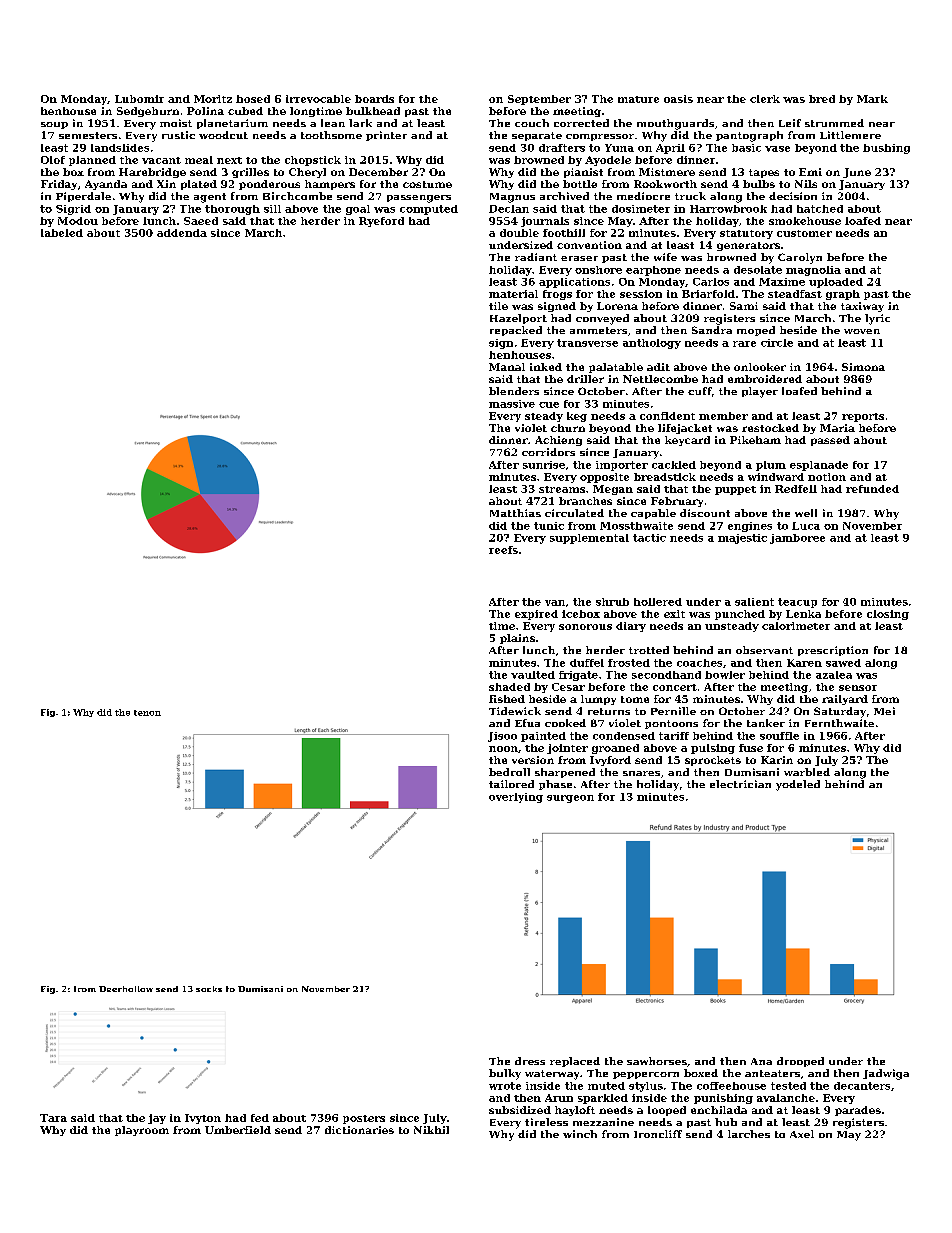 The height and width of the screenshot is (1233, 952). Describe the element at coordinates (872, 99) in the screenshot. I see `Mark` at that location.
